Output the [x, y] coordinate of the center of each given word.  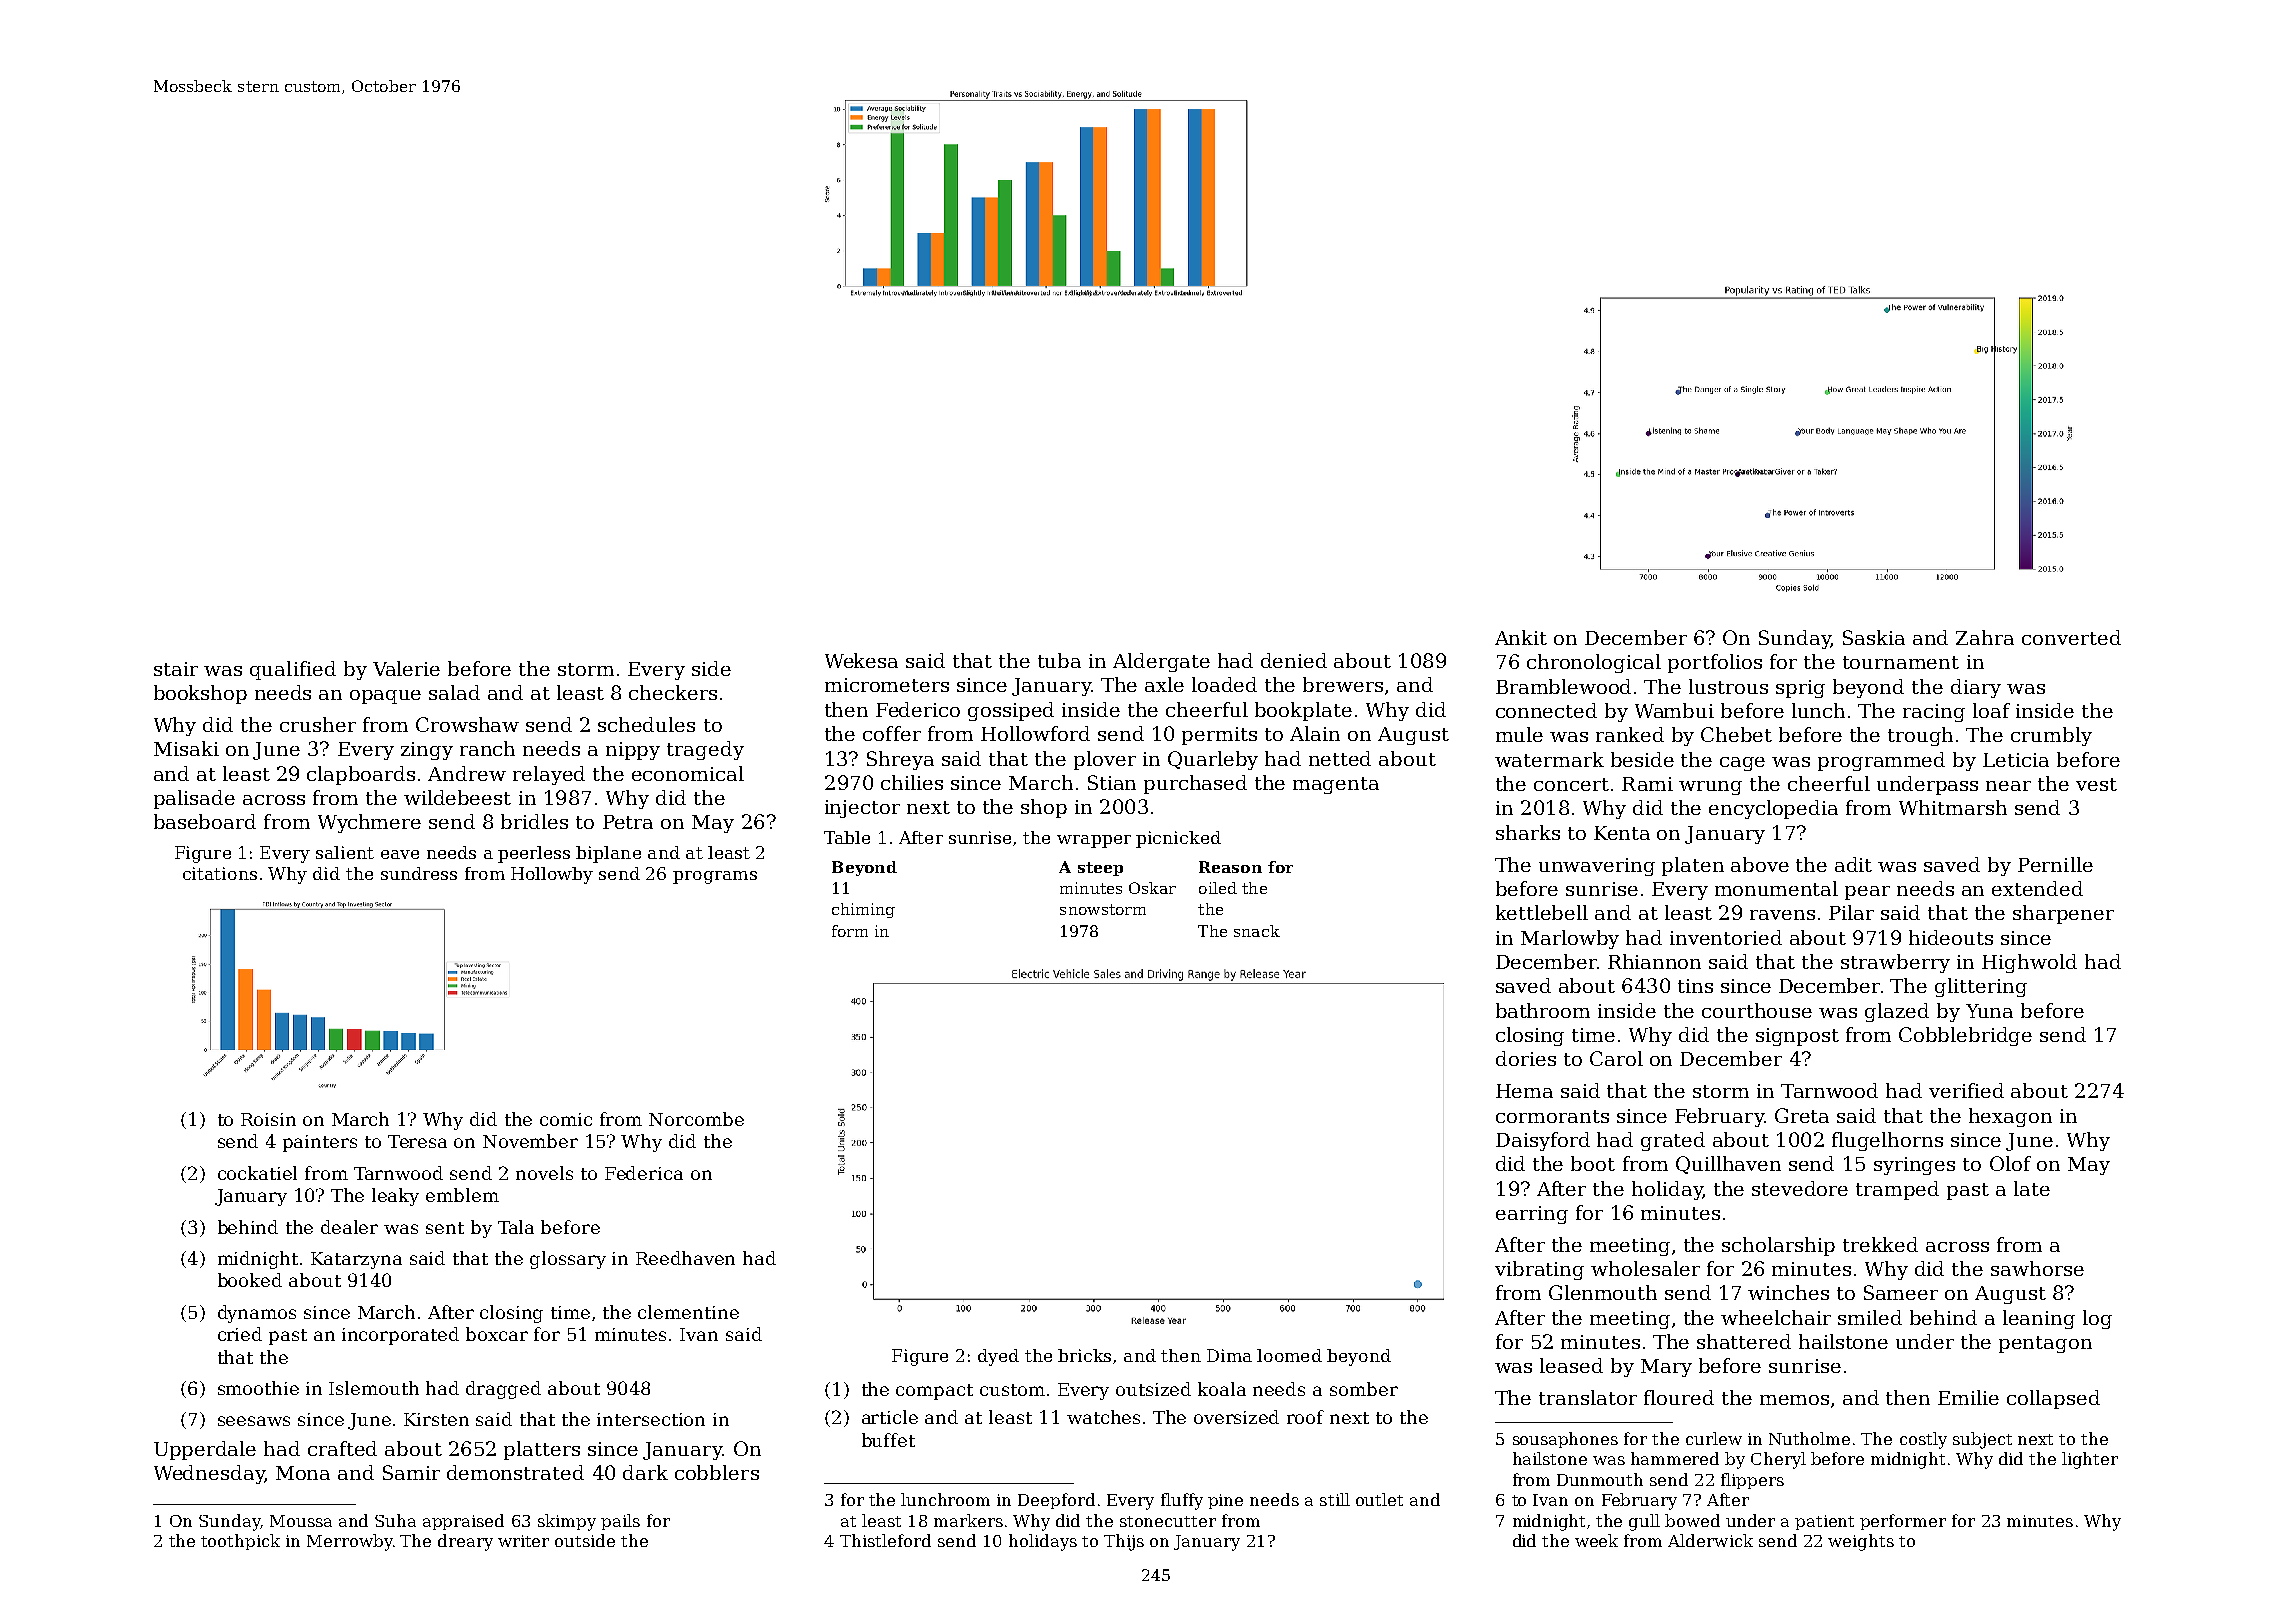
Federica [644, 1173]
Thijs [1124, 1542]
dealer [349, 1227]
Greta [1802, 1115]
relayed [549, 775]
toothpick [240, 1542]
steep [1100, 869]
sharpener [2063, 914]
